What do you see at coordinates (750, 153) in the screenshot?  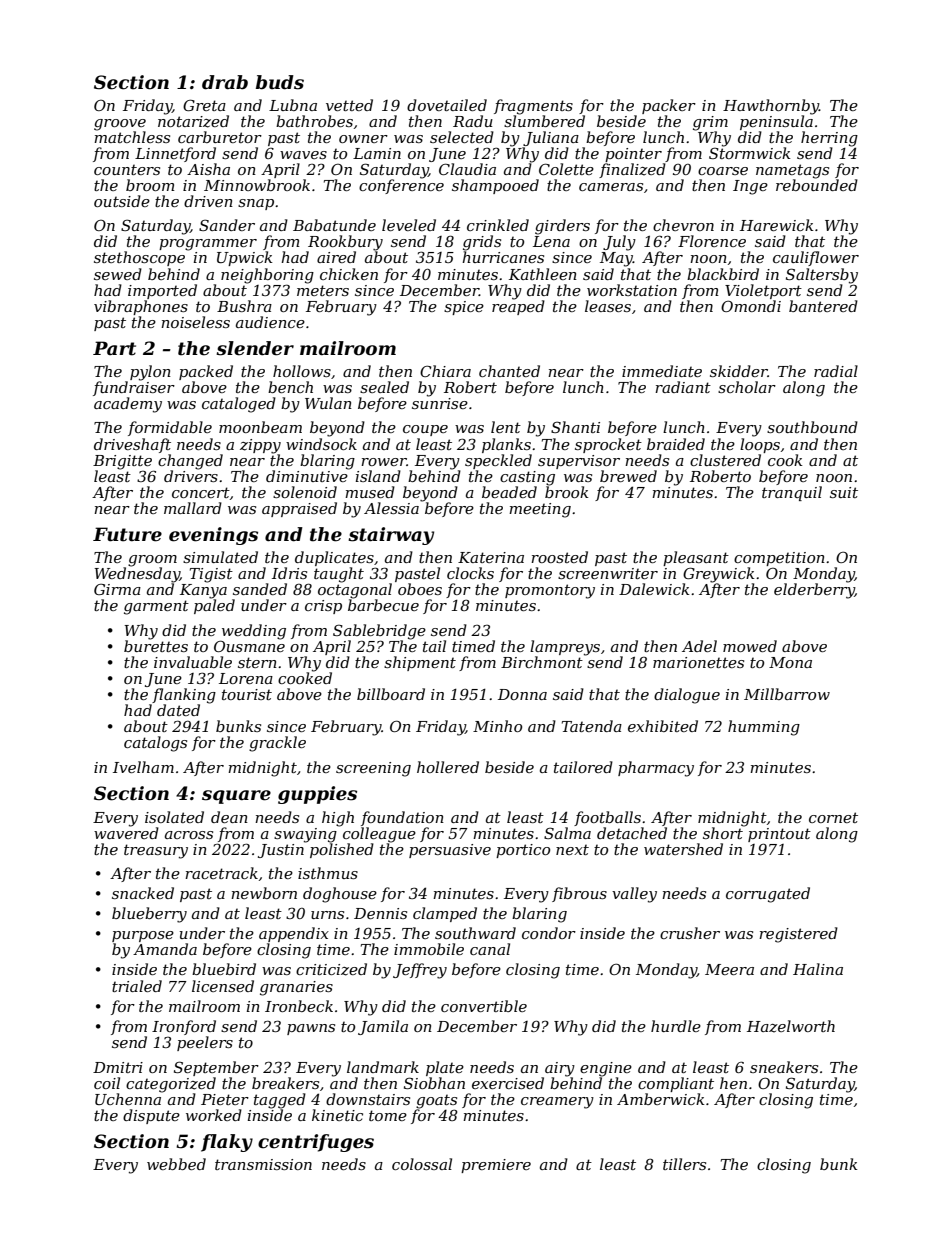 I see `Stormwick` at bounding box center [750, 153].
